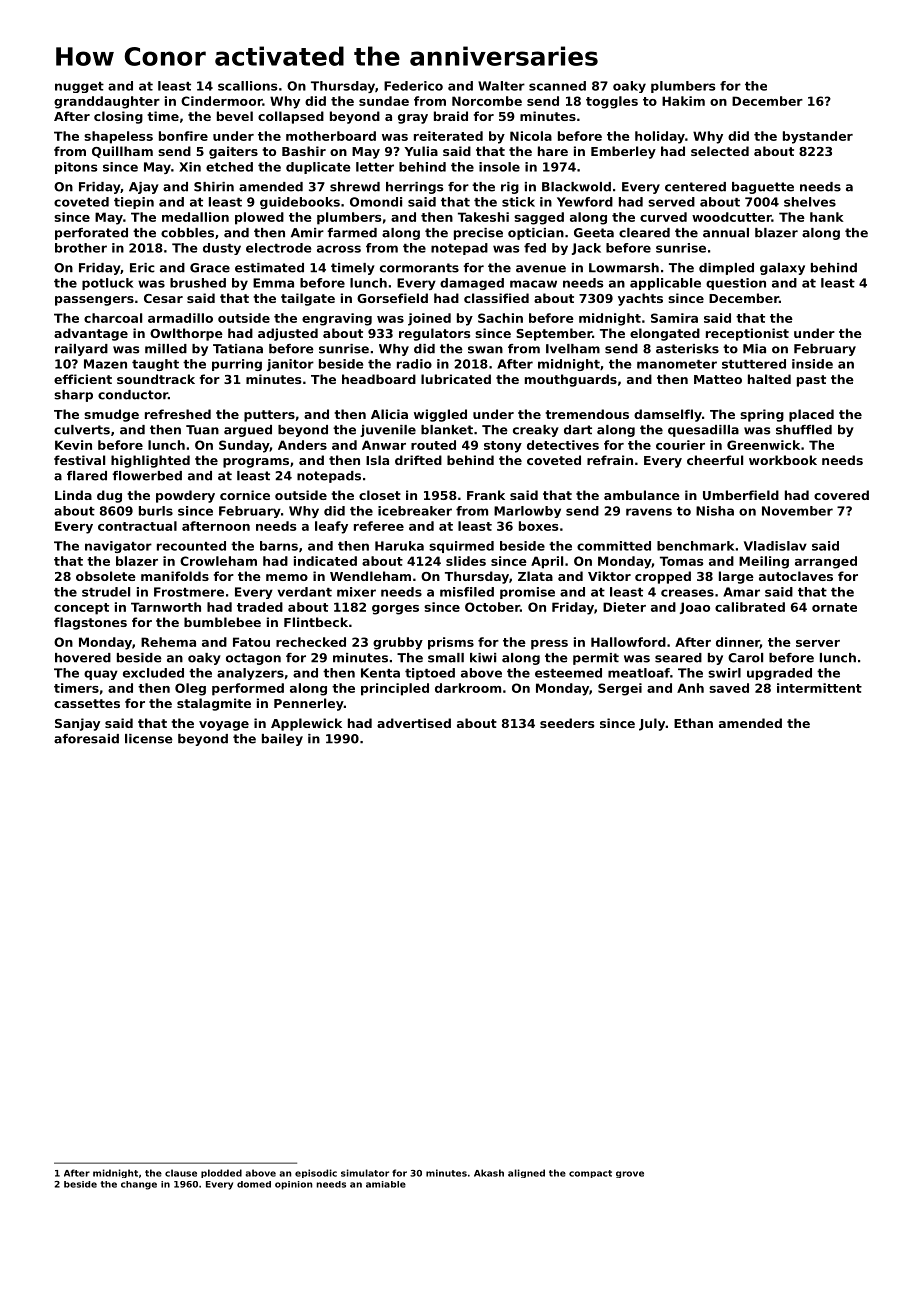 The height and width of the screenshot is (1308, 924). Describe the element at coordinates (302, 445) in the screenshot. I see `Anders` at that location.
